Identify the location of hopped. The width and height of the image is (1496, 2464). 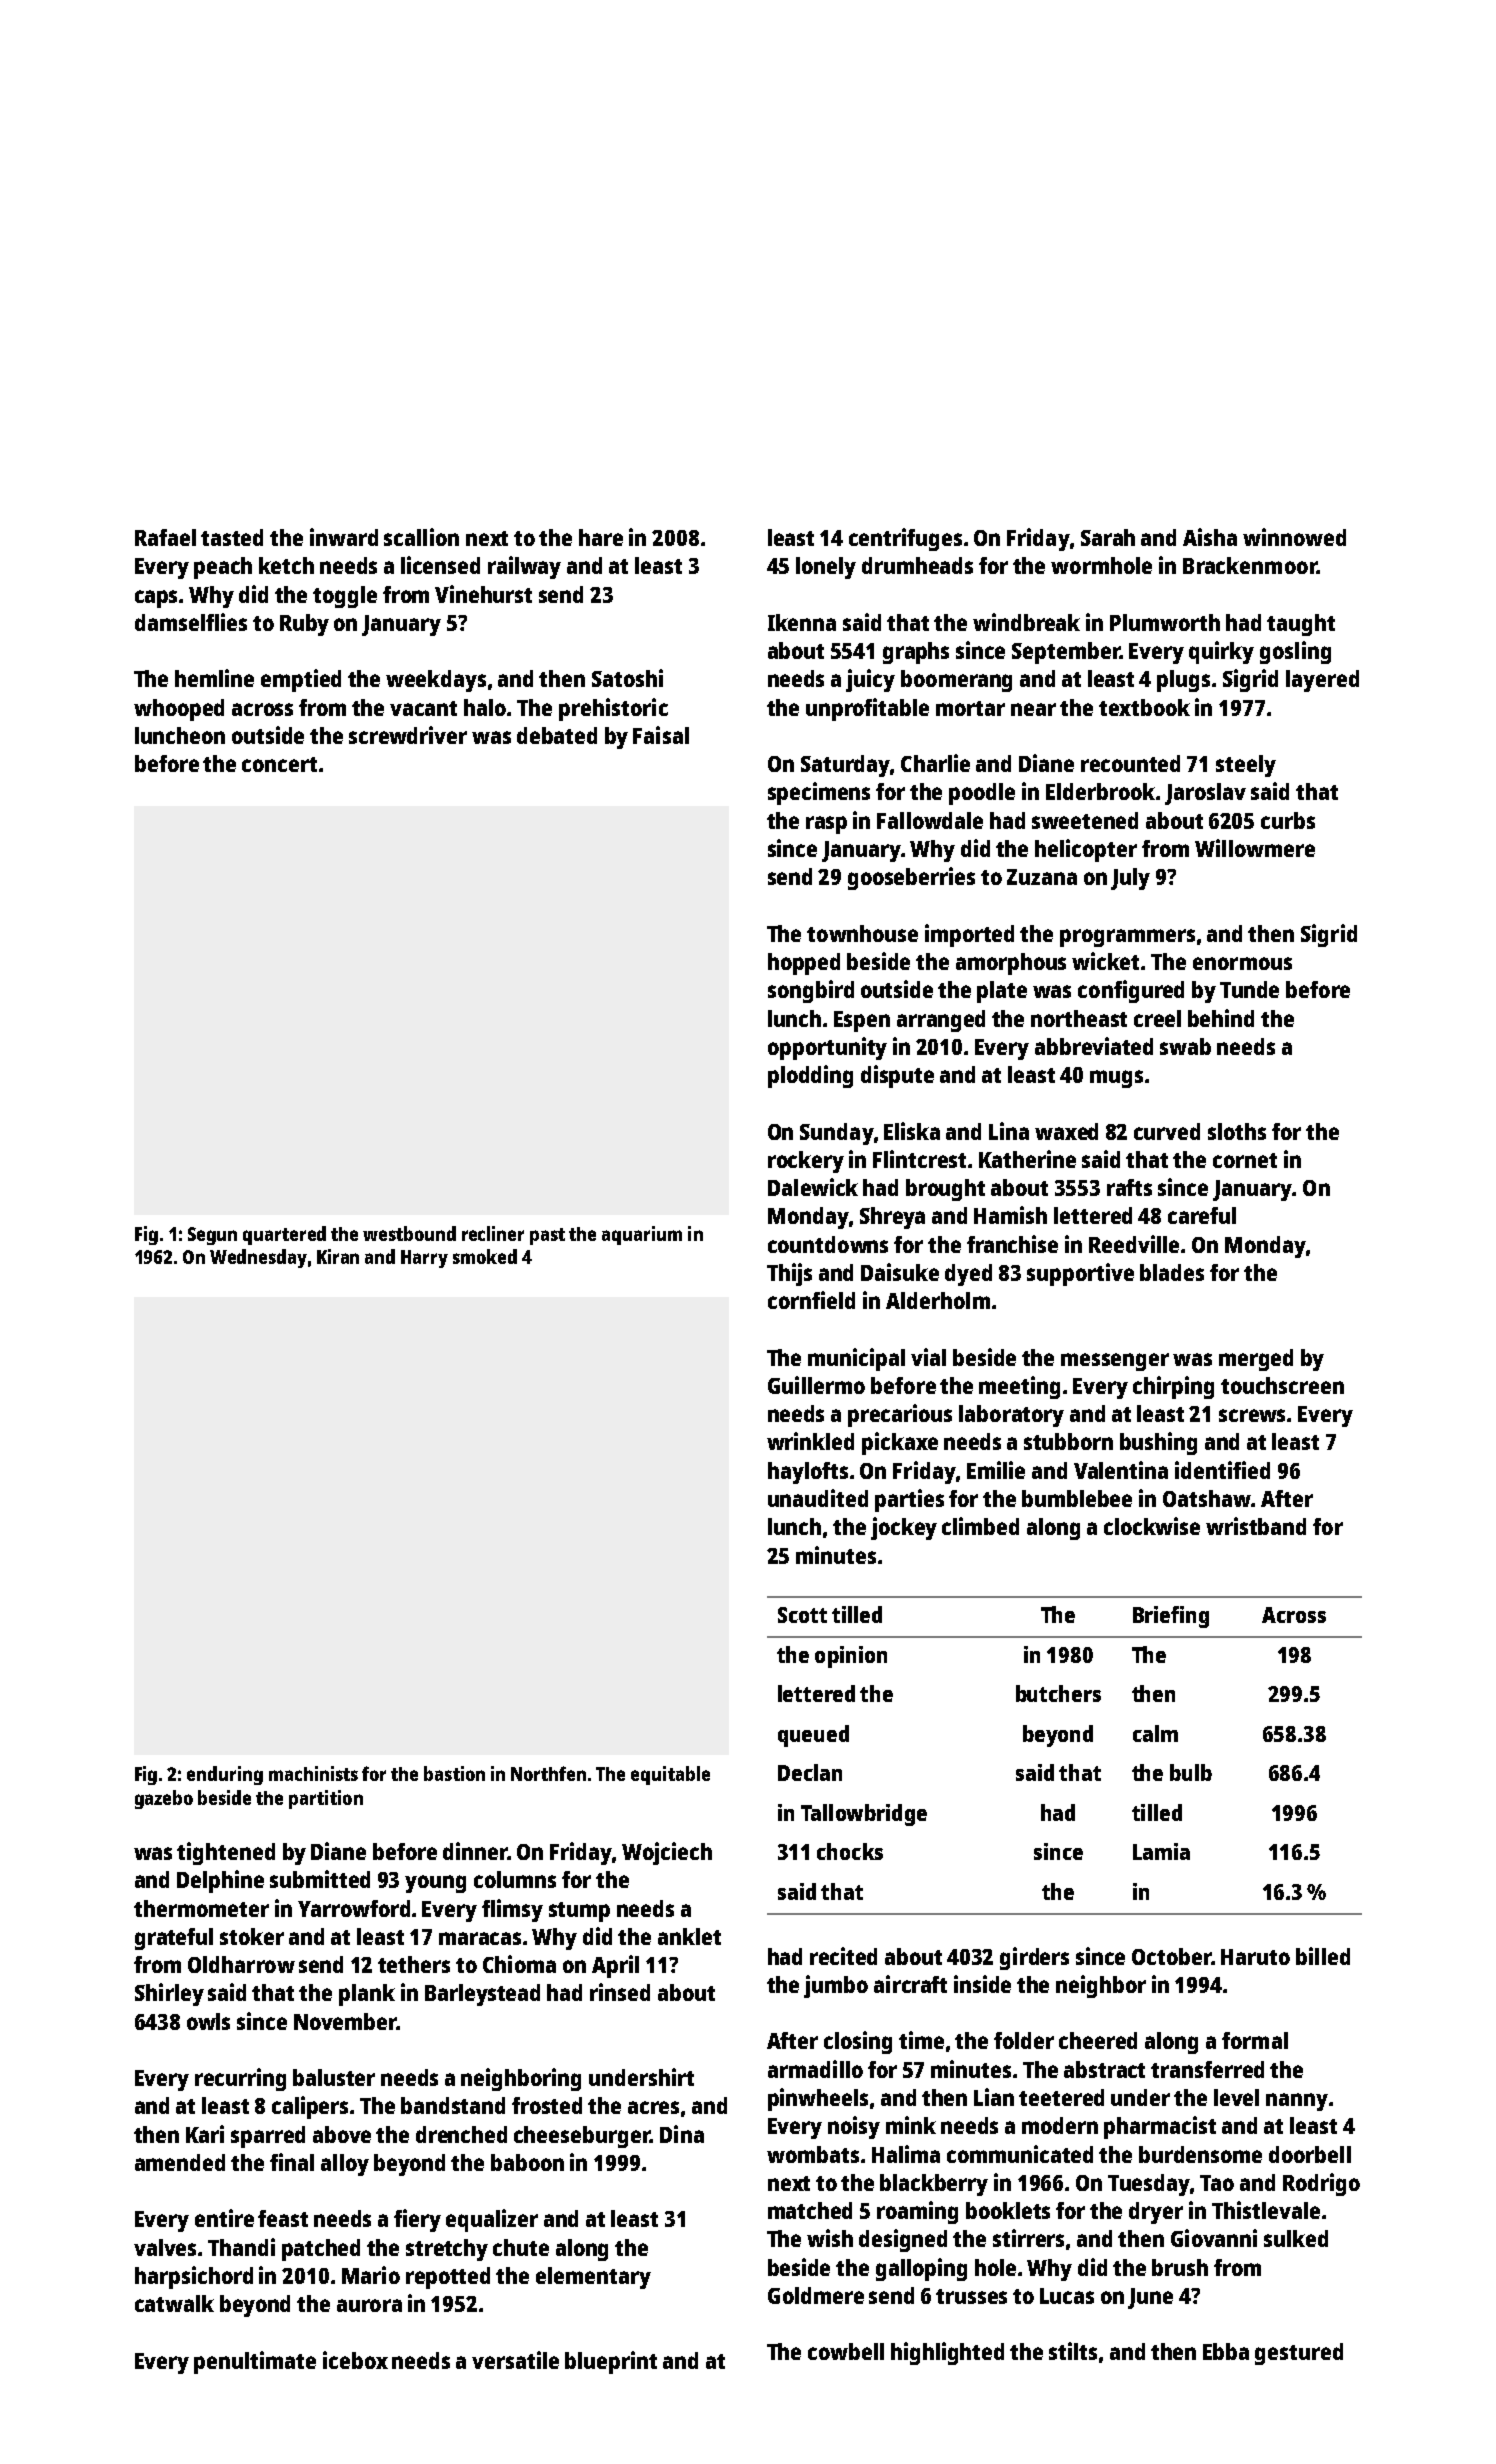
(804, 964).
